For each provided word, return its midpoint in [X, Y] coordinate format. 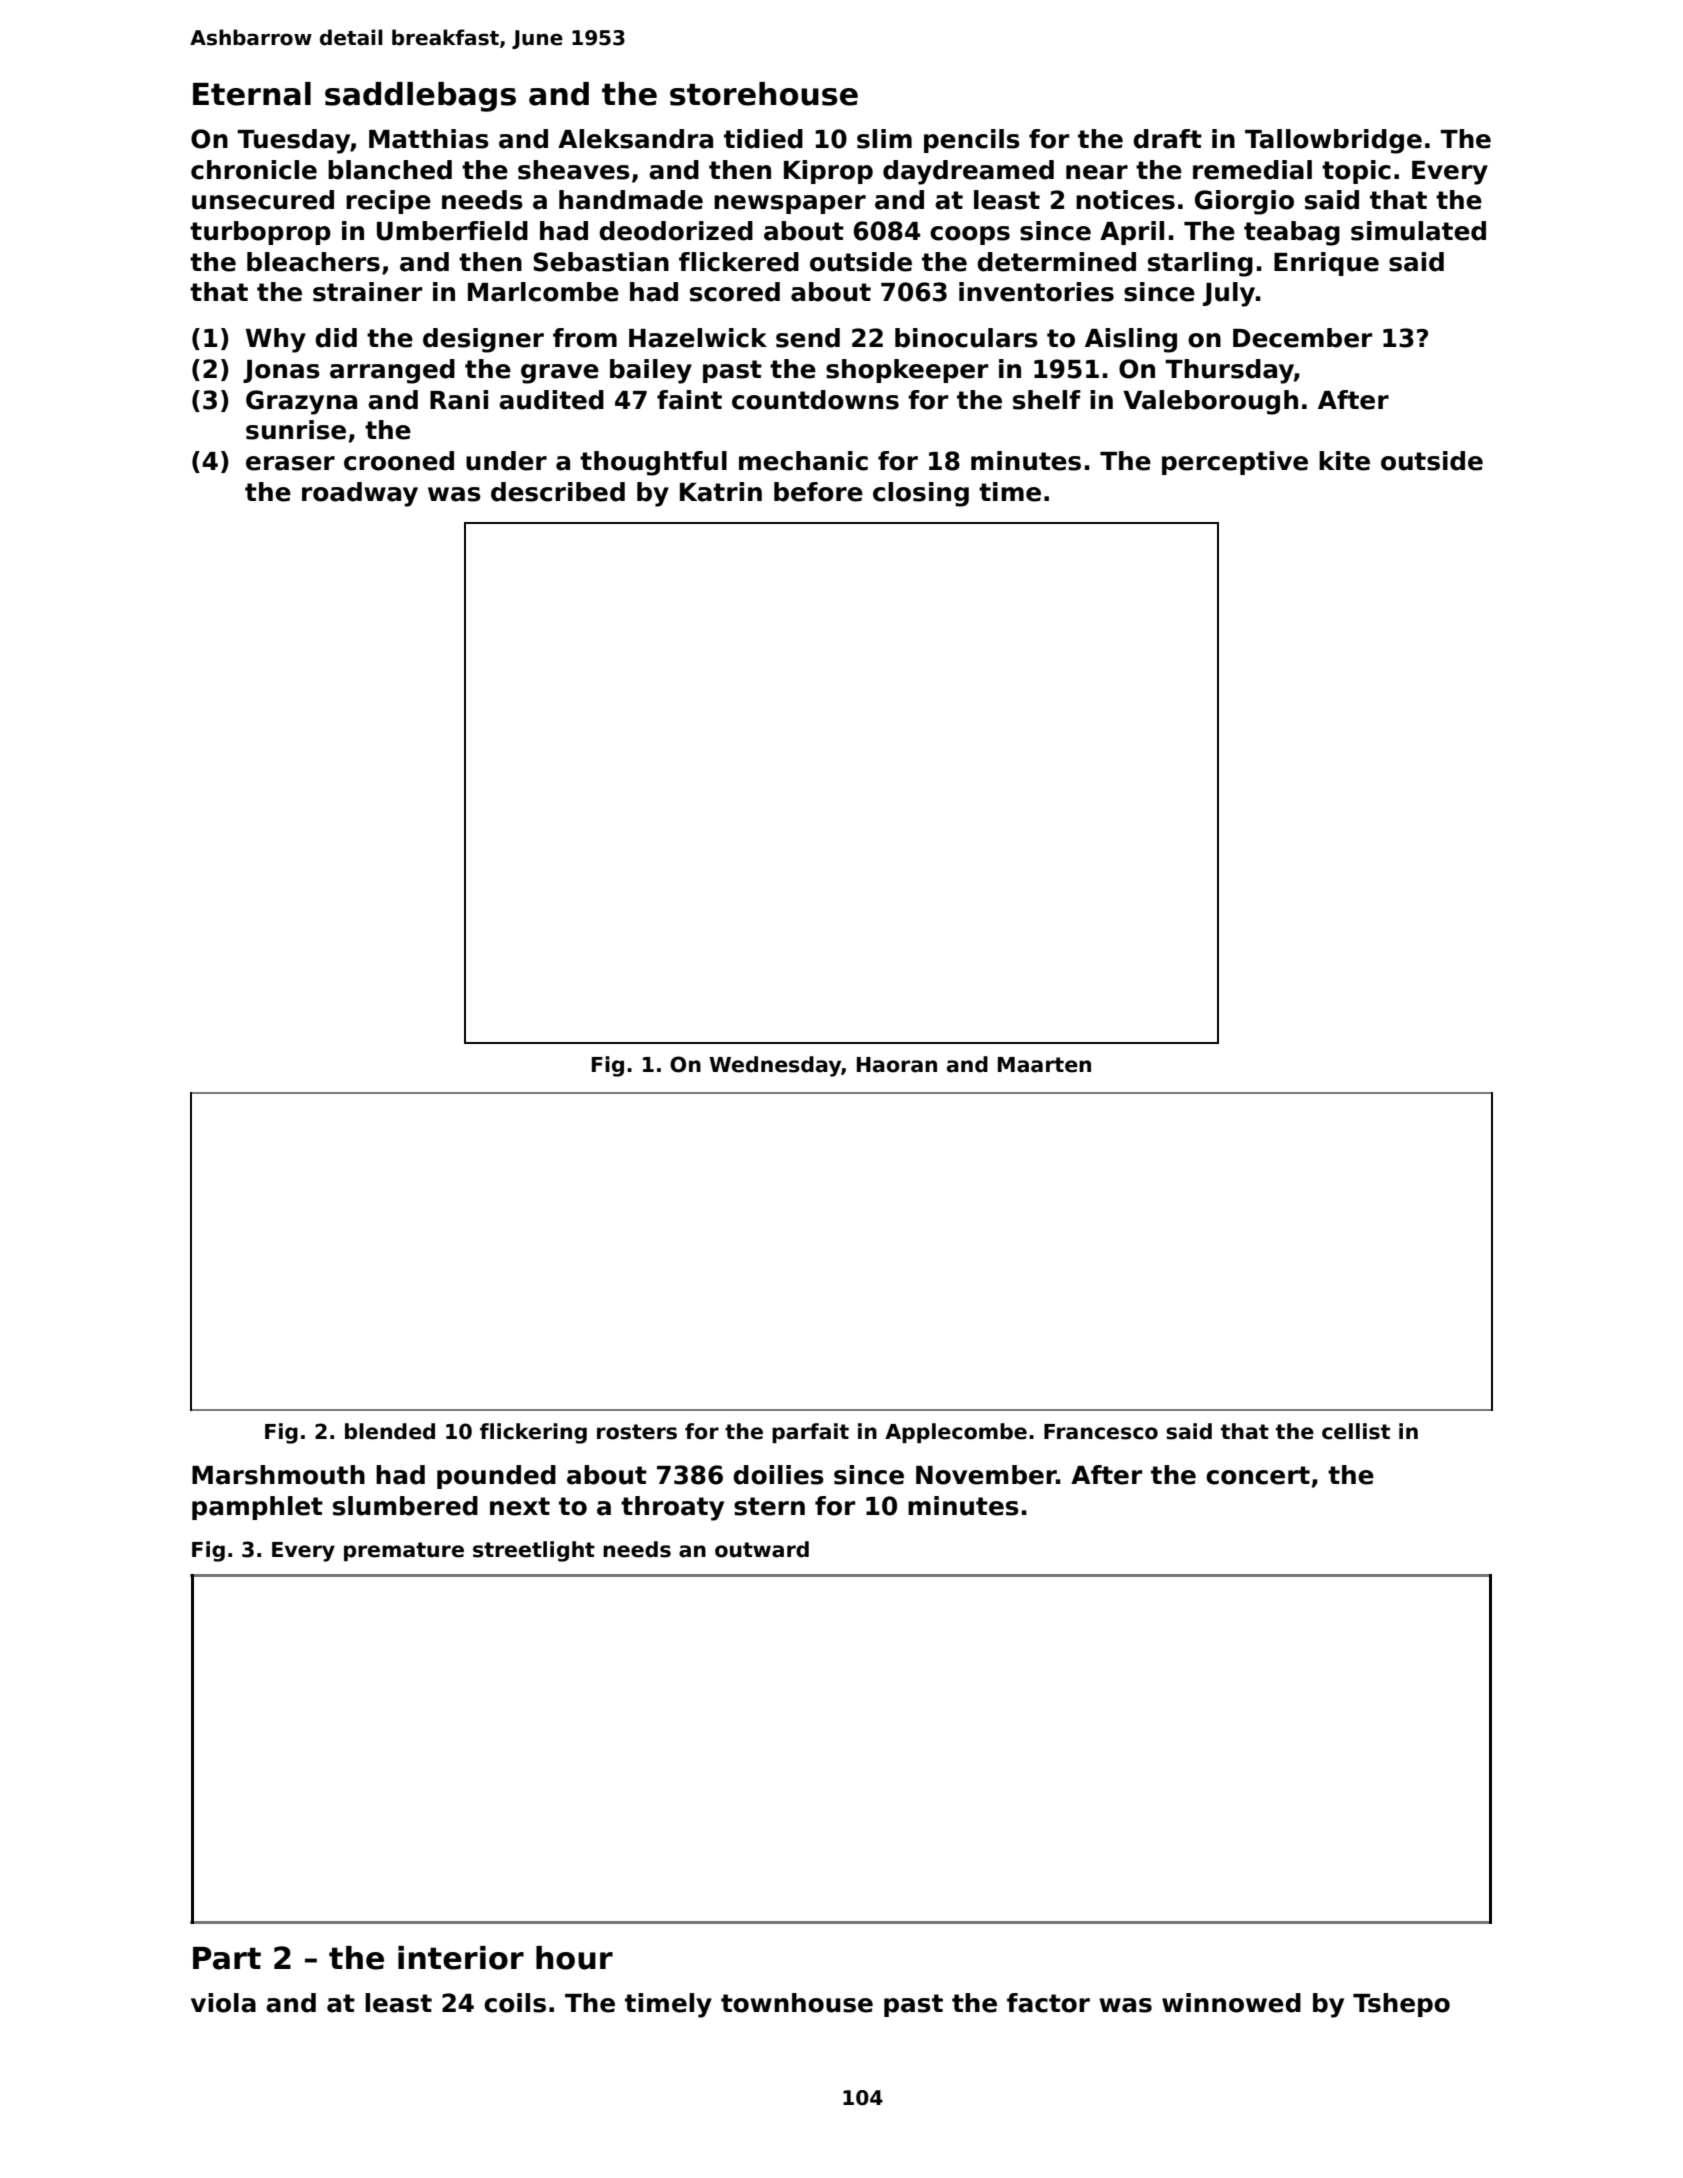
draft [1167, 139]
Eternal [252, 94]
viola [223, 2003]
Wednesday [775, 1066]
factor [1048, 2003]
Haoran [897, 1065]
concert [1258, 1475]
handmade [631, 200]
